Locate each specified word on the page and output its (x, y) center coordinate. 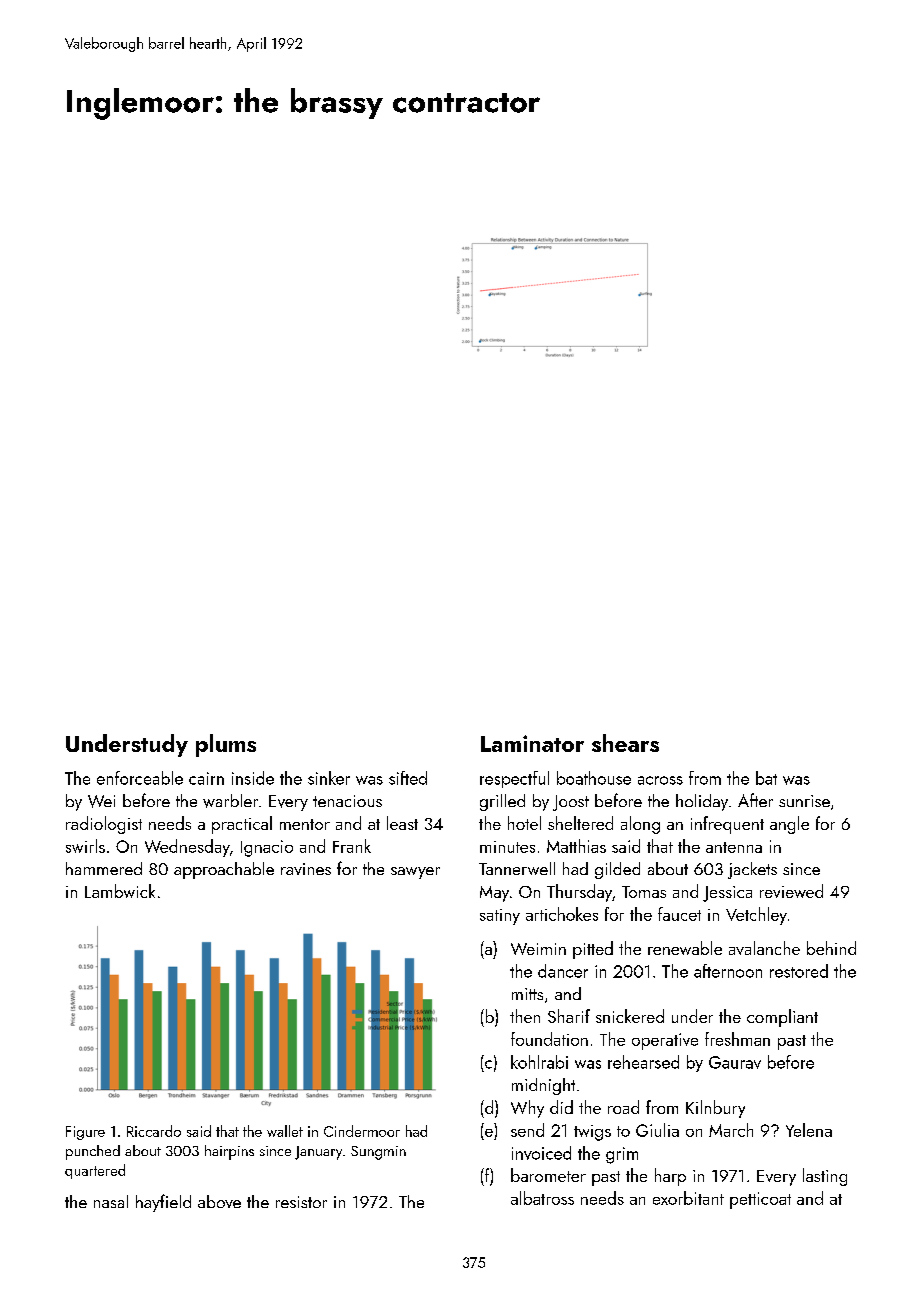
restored (799, 971)
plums (226, 745)
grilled (502, 802)
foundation (549, 1039)
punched (93, 1152)
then (525, 1016)
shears (625, 743)
